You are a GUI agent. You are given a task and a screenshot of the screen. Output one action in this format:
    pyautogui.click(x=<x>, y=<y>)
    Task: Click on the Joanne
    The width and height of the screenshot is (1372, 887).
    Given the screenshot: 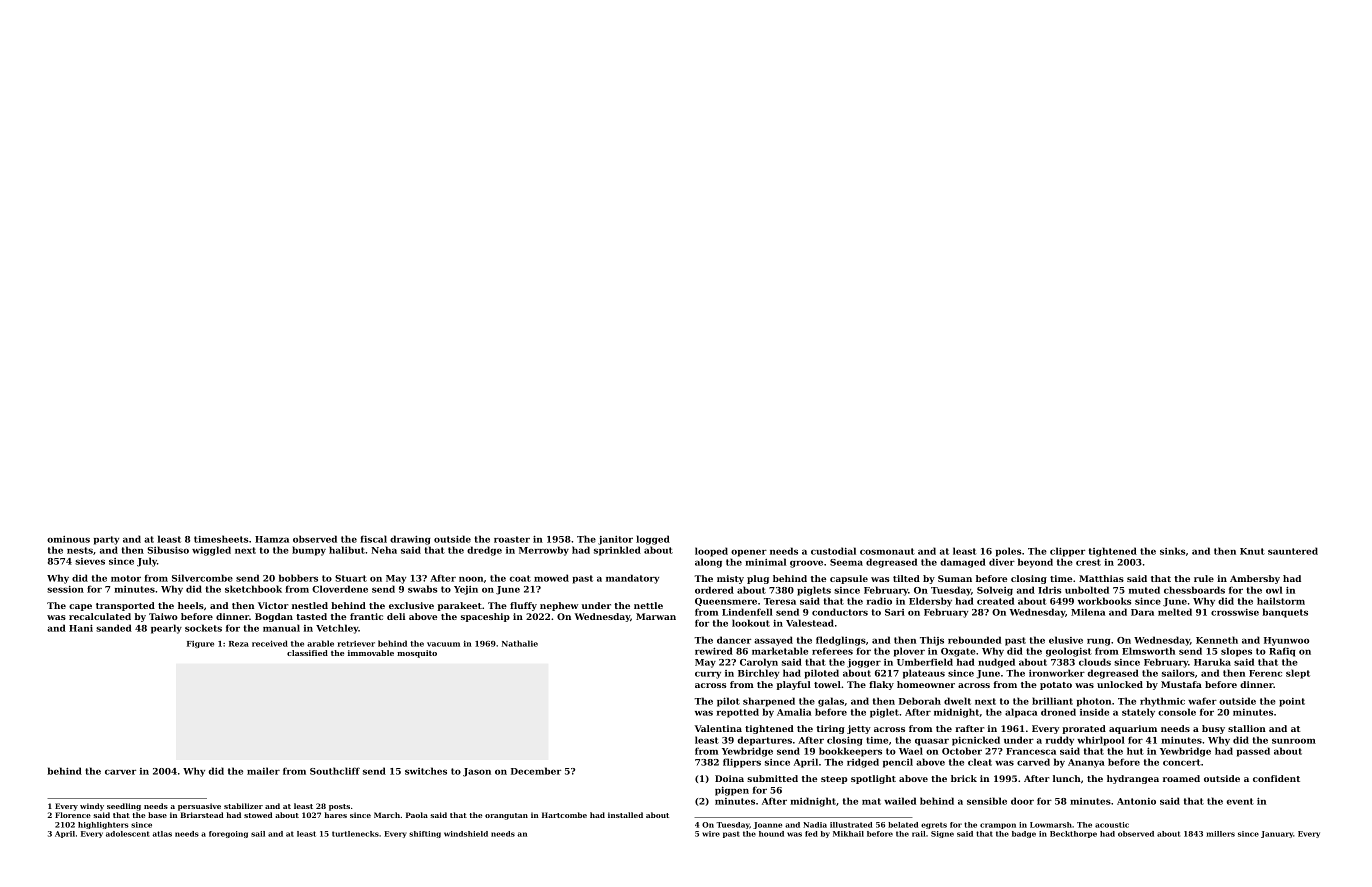 What is the action you would take?
    pyautogui.click(x=767, y=825)
